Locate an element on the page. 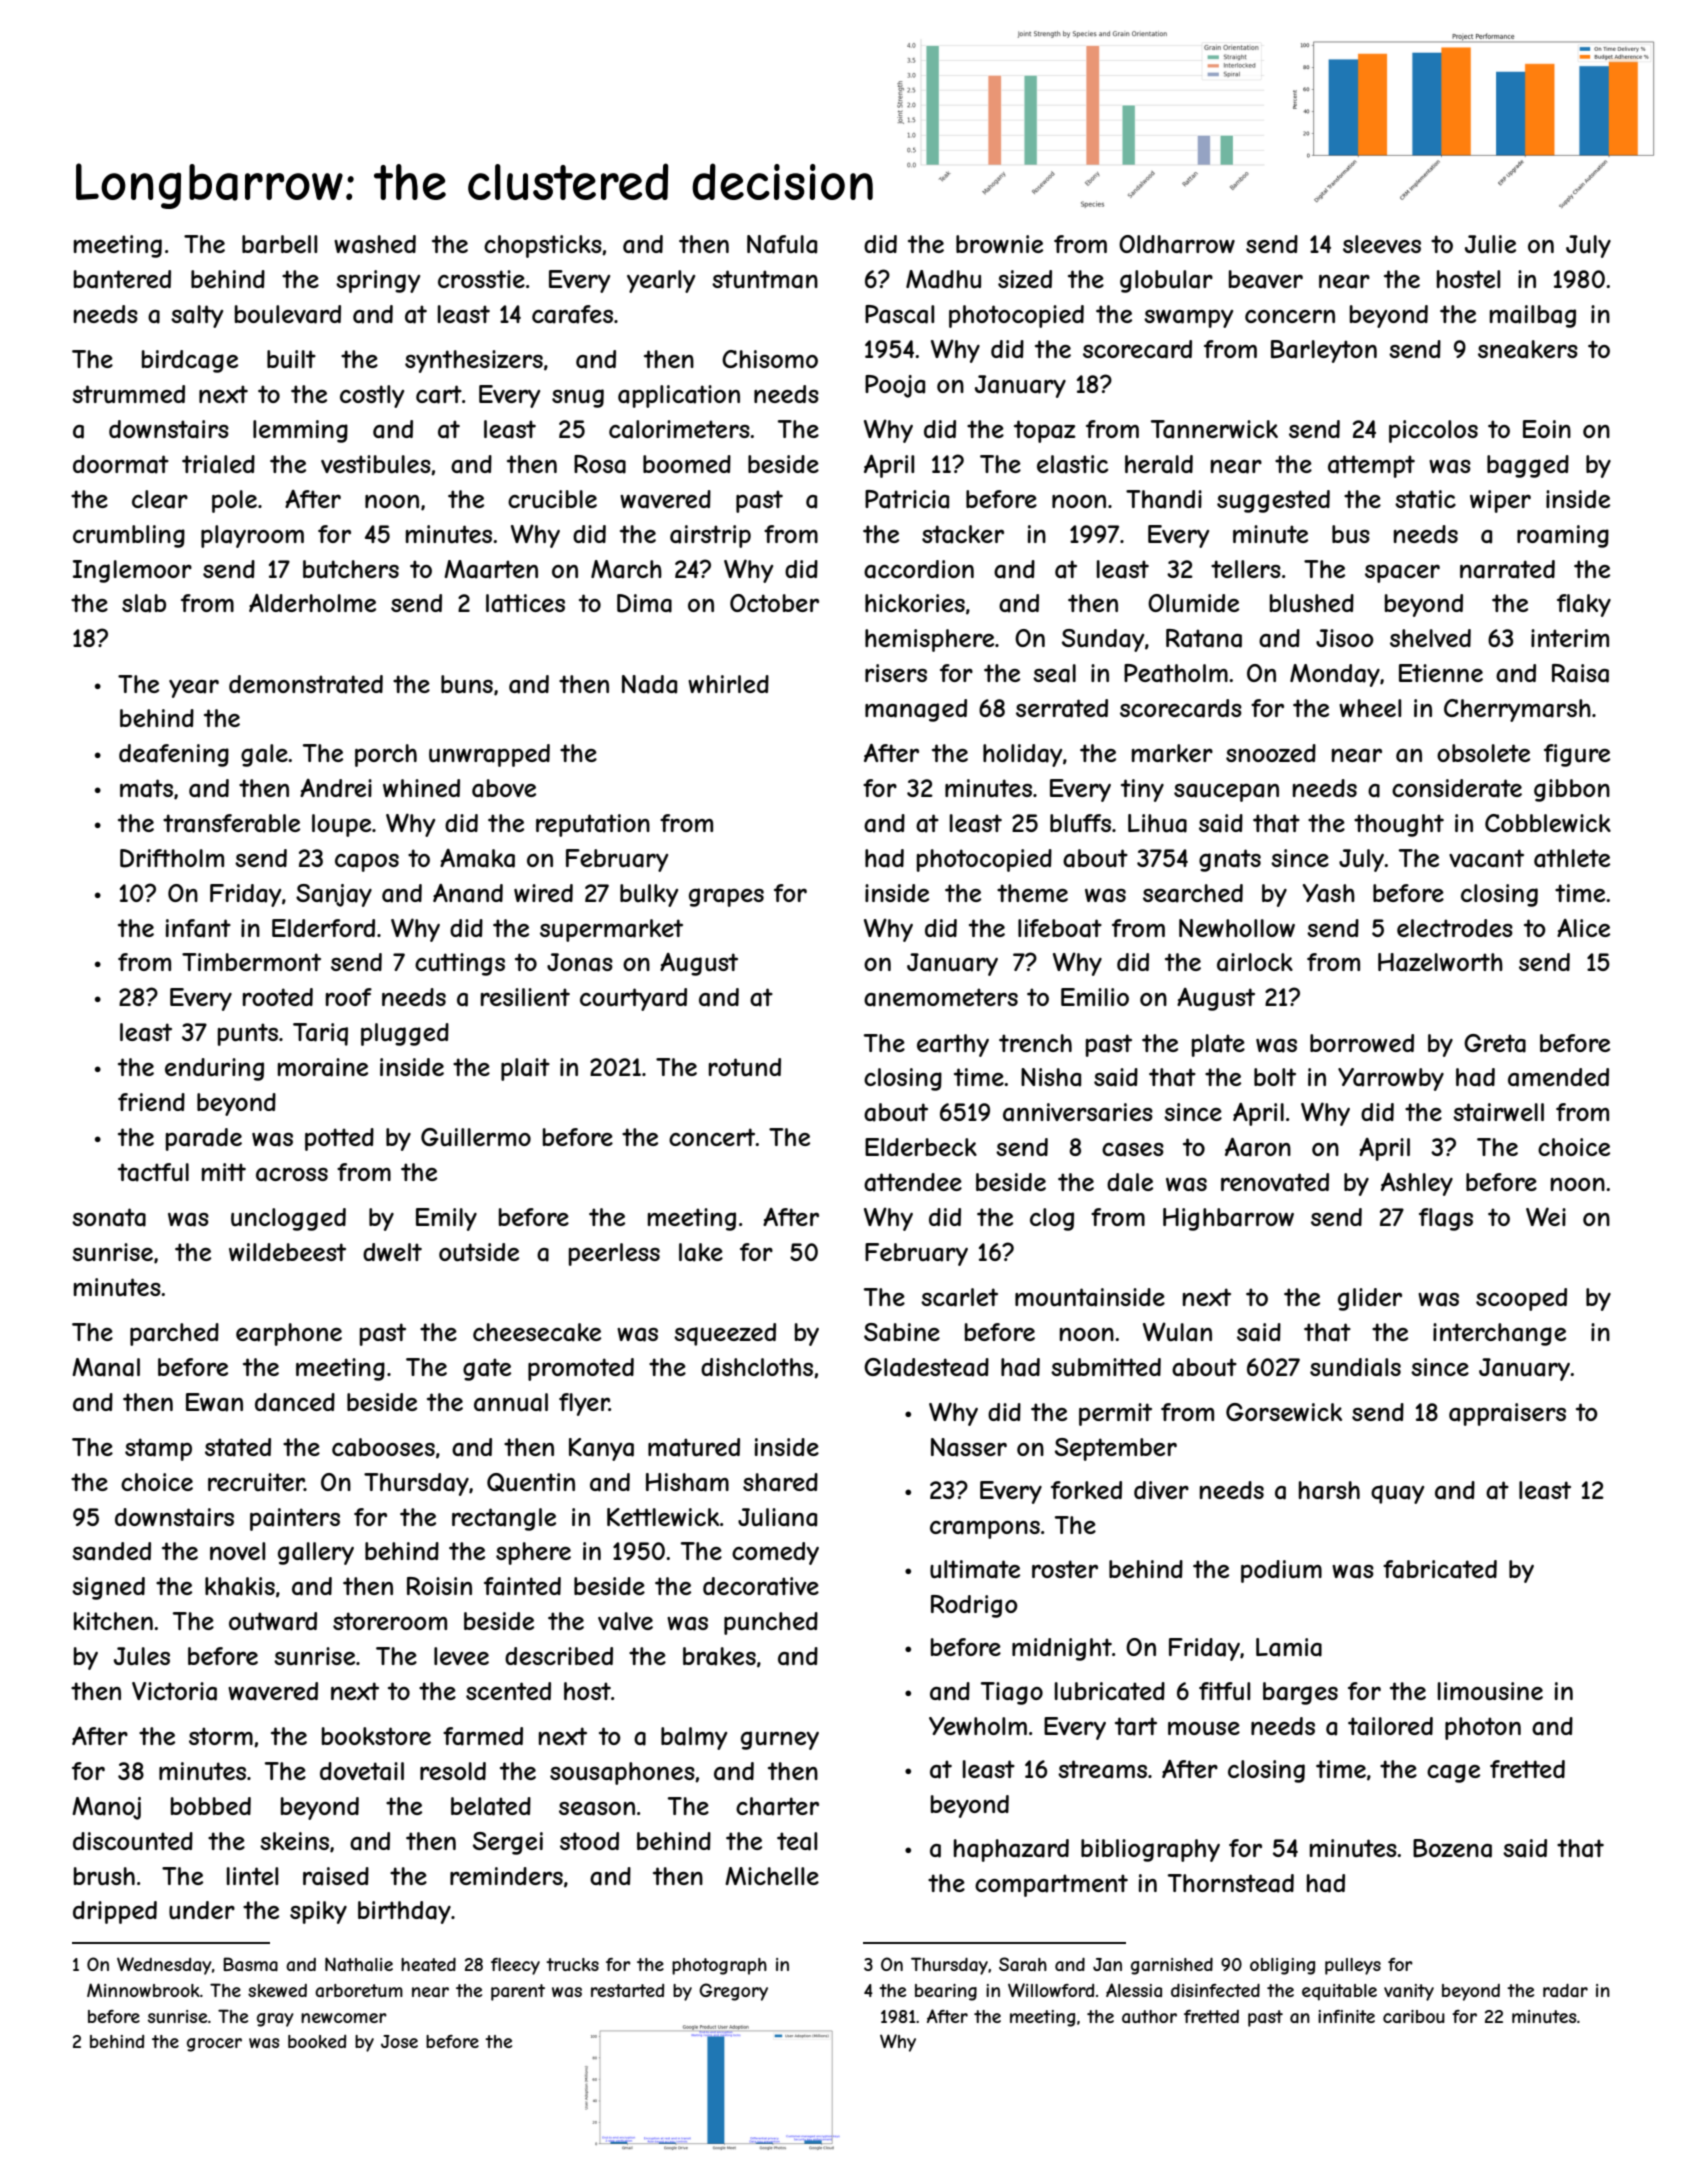 The height and width of the page is (2178, 1683). punched is located at coordinates (771, 1623).
